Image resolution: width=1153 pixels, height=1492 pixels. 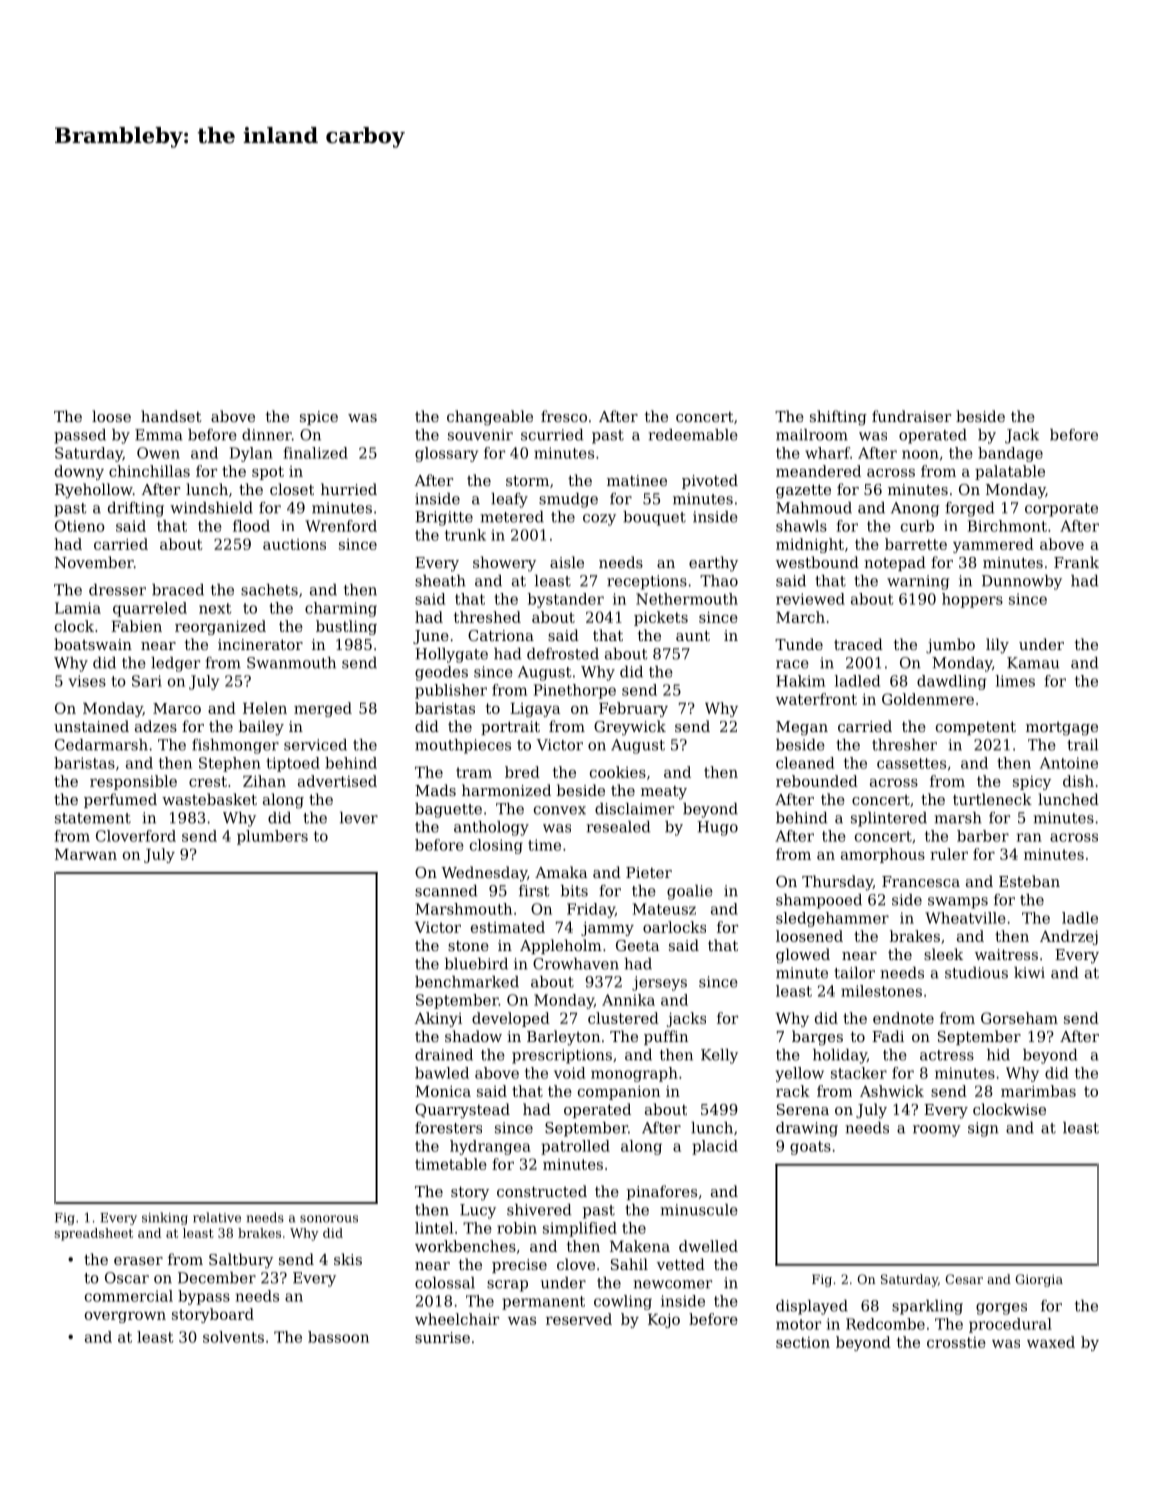 What do you see at coordinates (579, 1319) in the document?
I see `reserved` at bounding box center [579, 1319].
